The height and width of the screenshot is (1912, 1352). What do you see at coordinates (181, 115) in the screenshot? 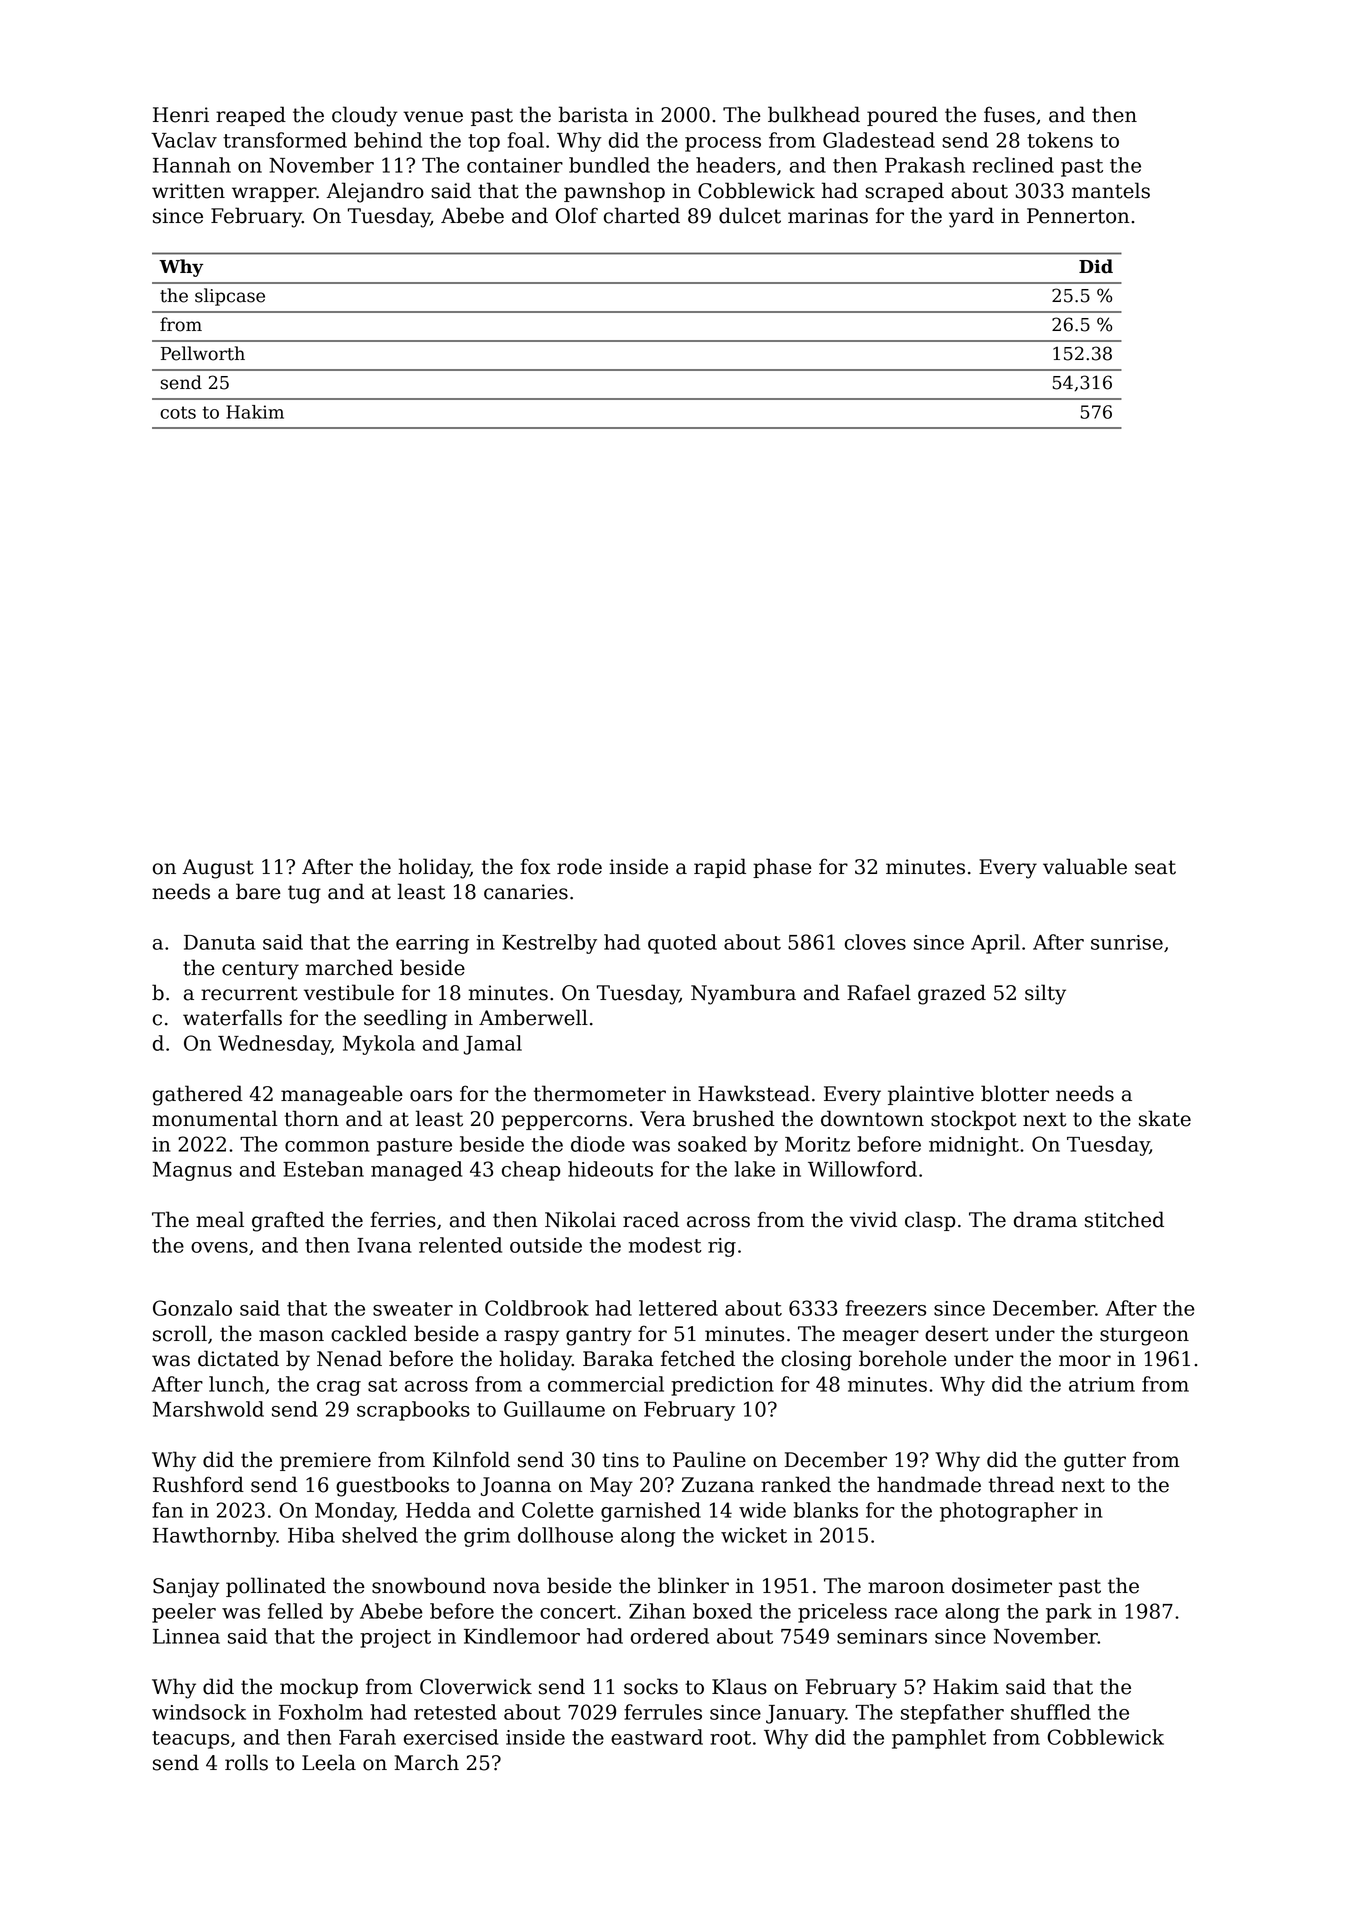
I see `Henri` at bounding box center [181, 115].
